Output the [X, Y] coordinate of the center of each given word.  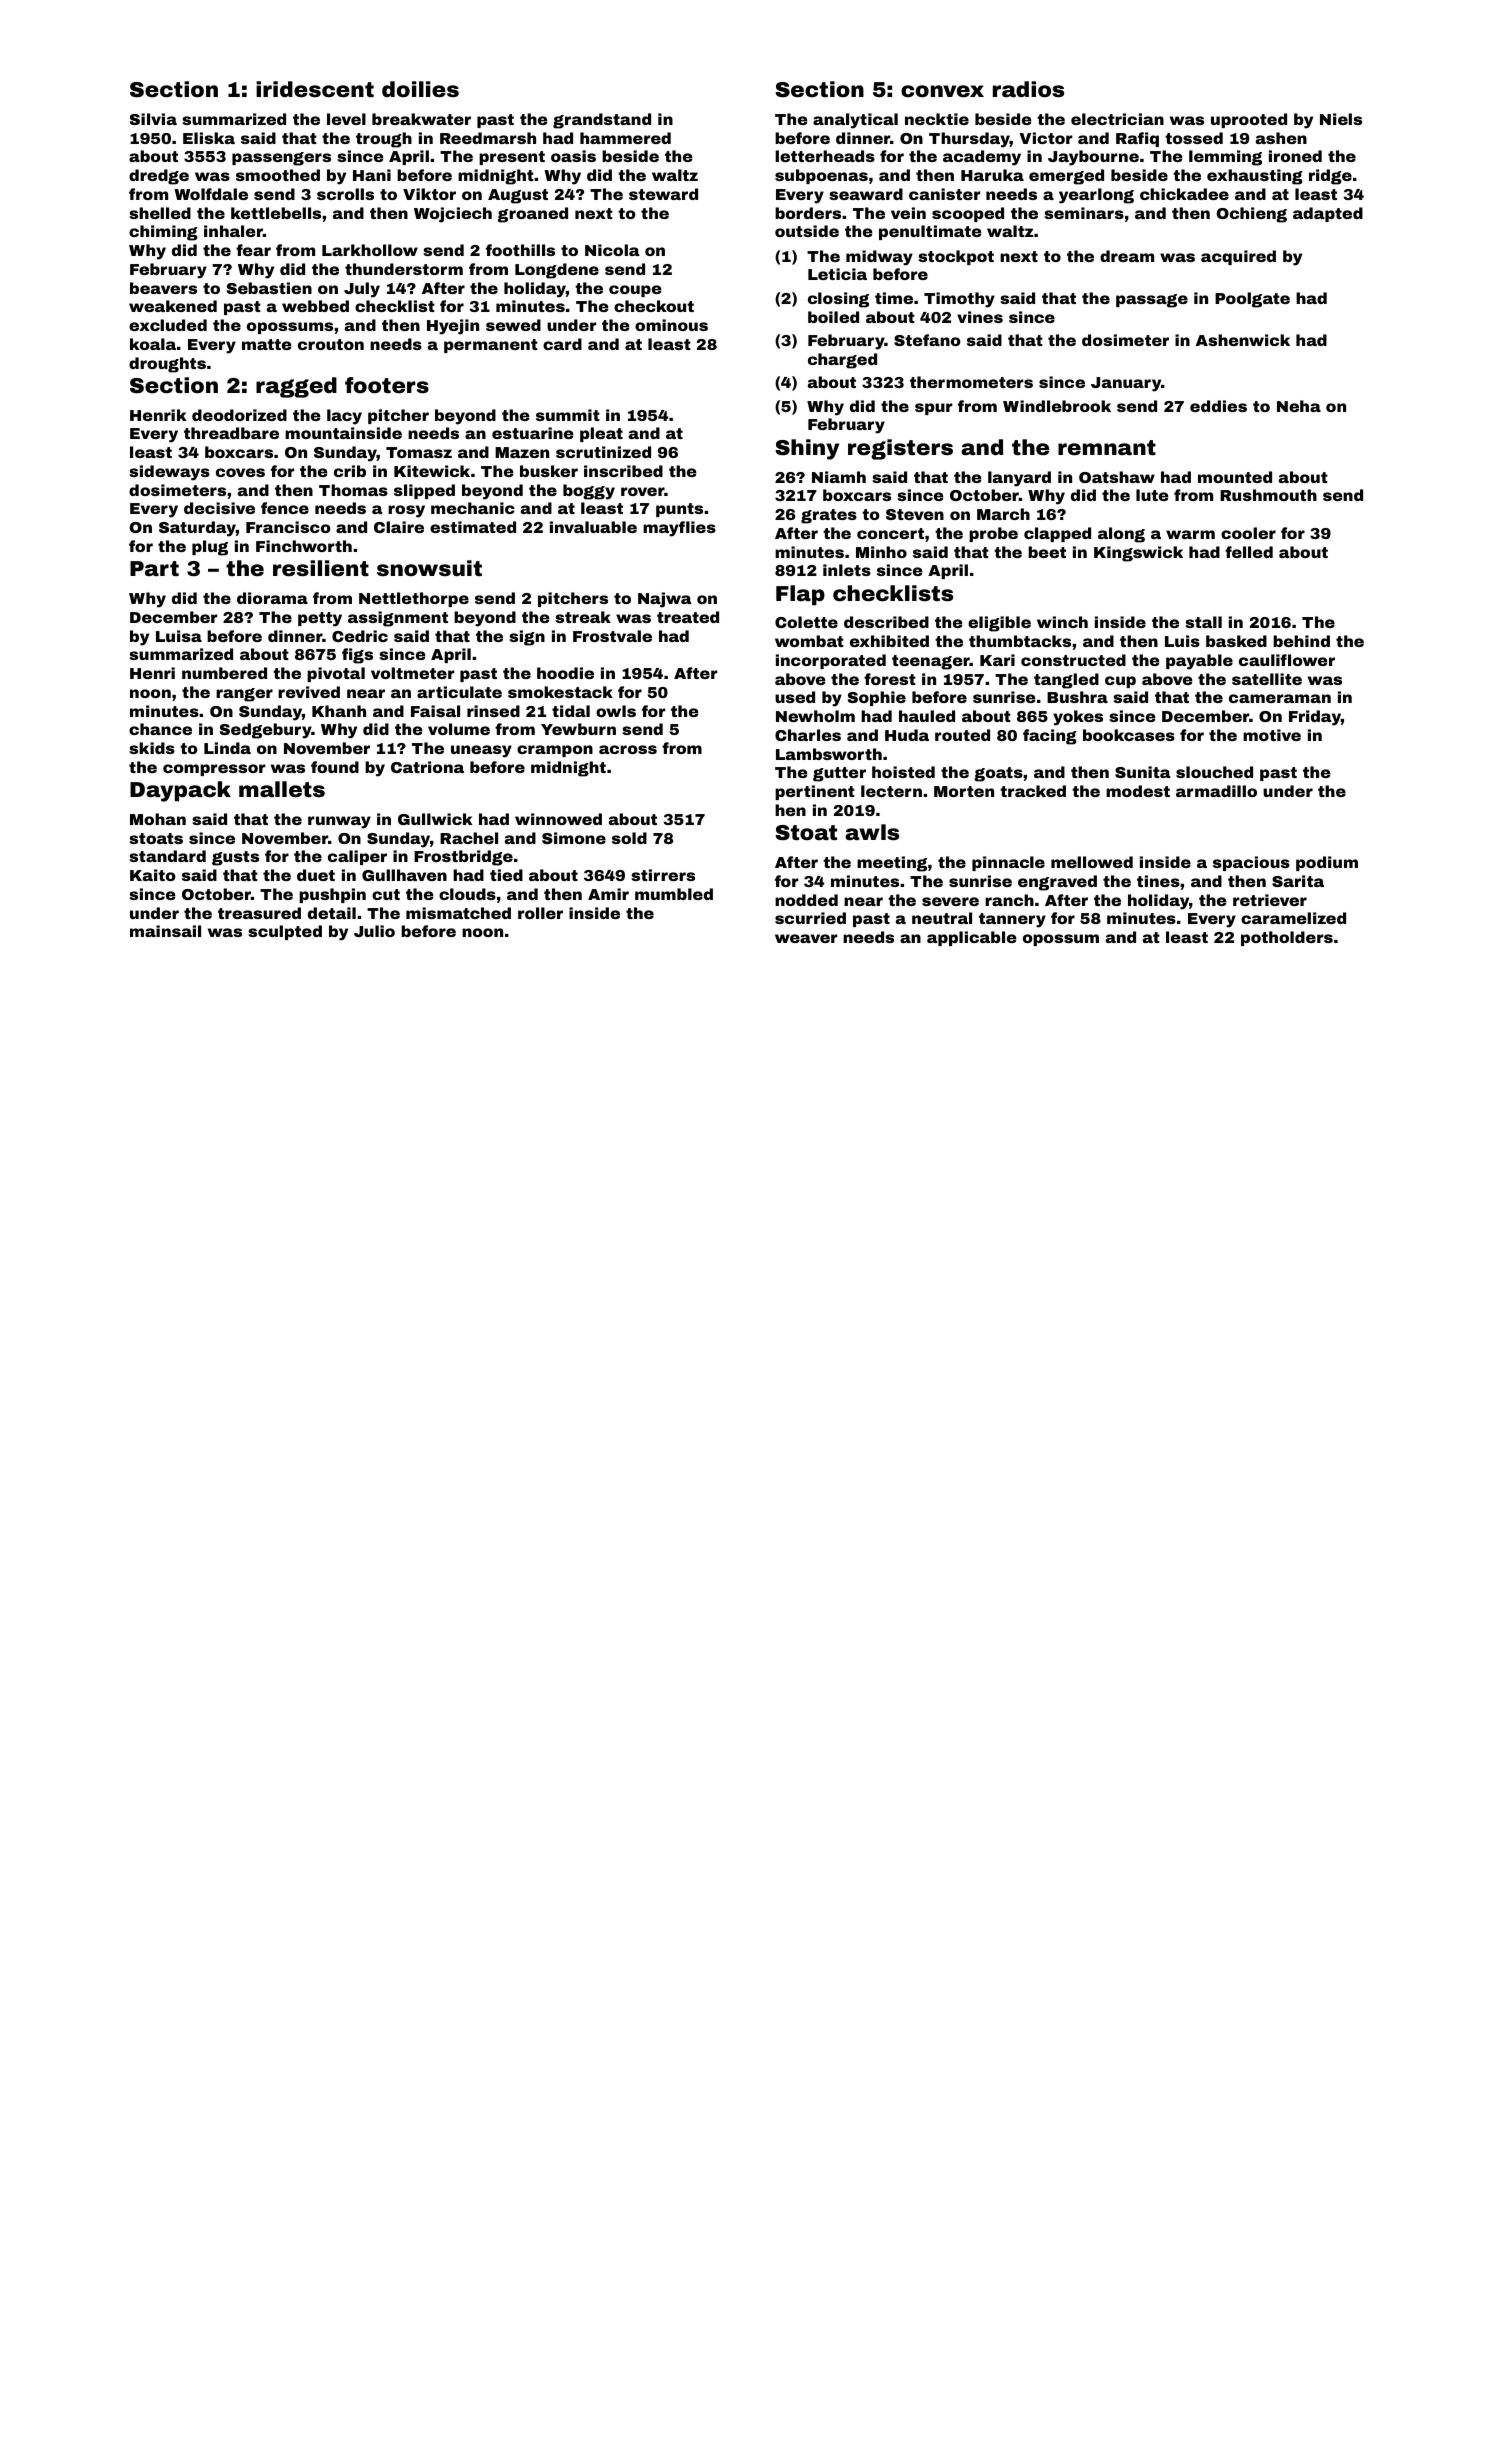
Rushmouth [1268, 495]
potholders [1287, 938]
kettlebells [276, 213]
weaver [806, 938]
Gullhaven [404, 875]
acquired [1238, 257]
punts [679, 510]
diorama [272, 598]
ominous [671, 325]
